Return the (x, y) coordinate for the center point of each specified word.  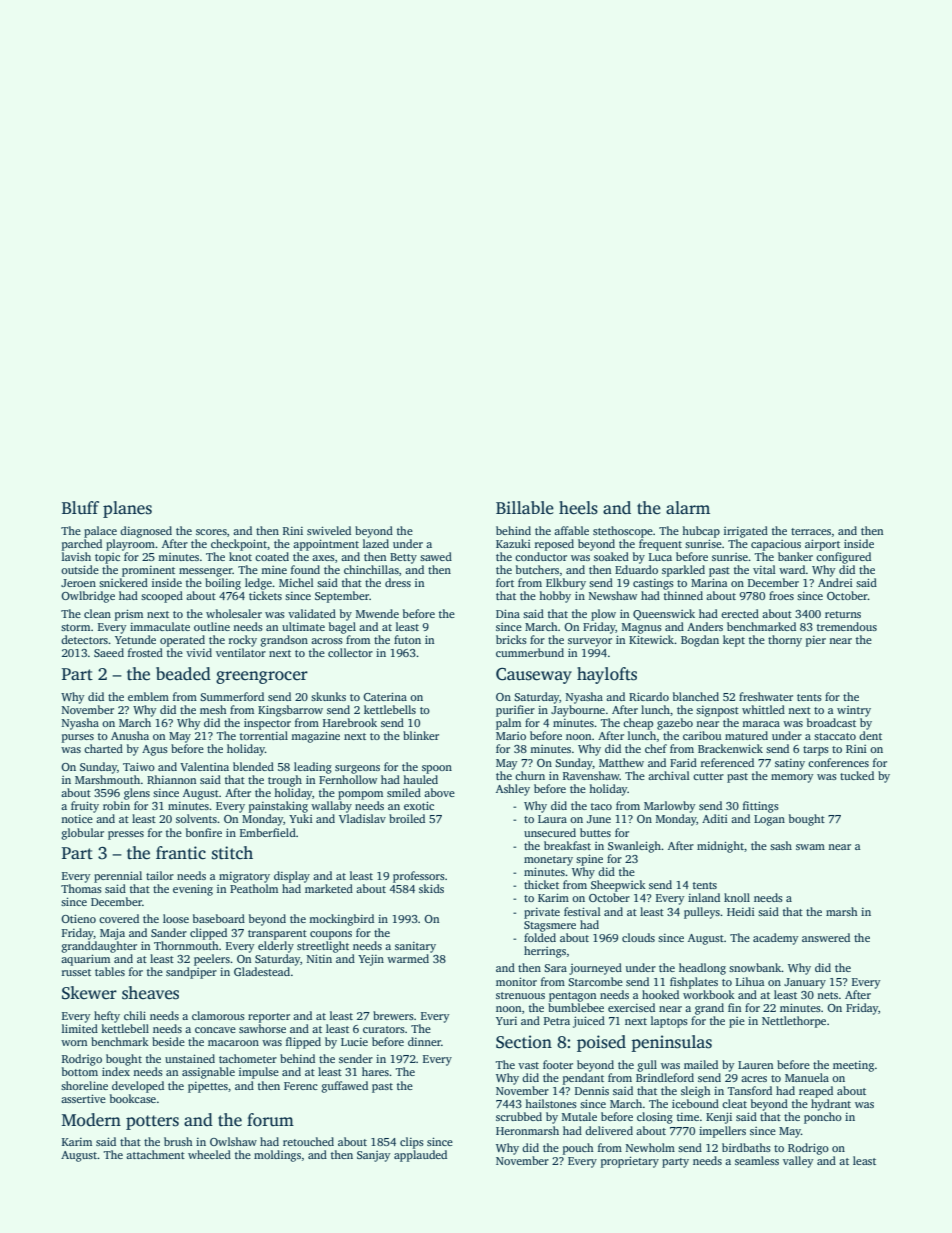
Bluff (80, 507)
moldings (277, 1156)
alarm (688, 507)
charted (103, 748)
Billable (525, 507)
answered (826, 937)
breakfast (567, 845)
